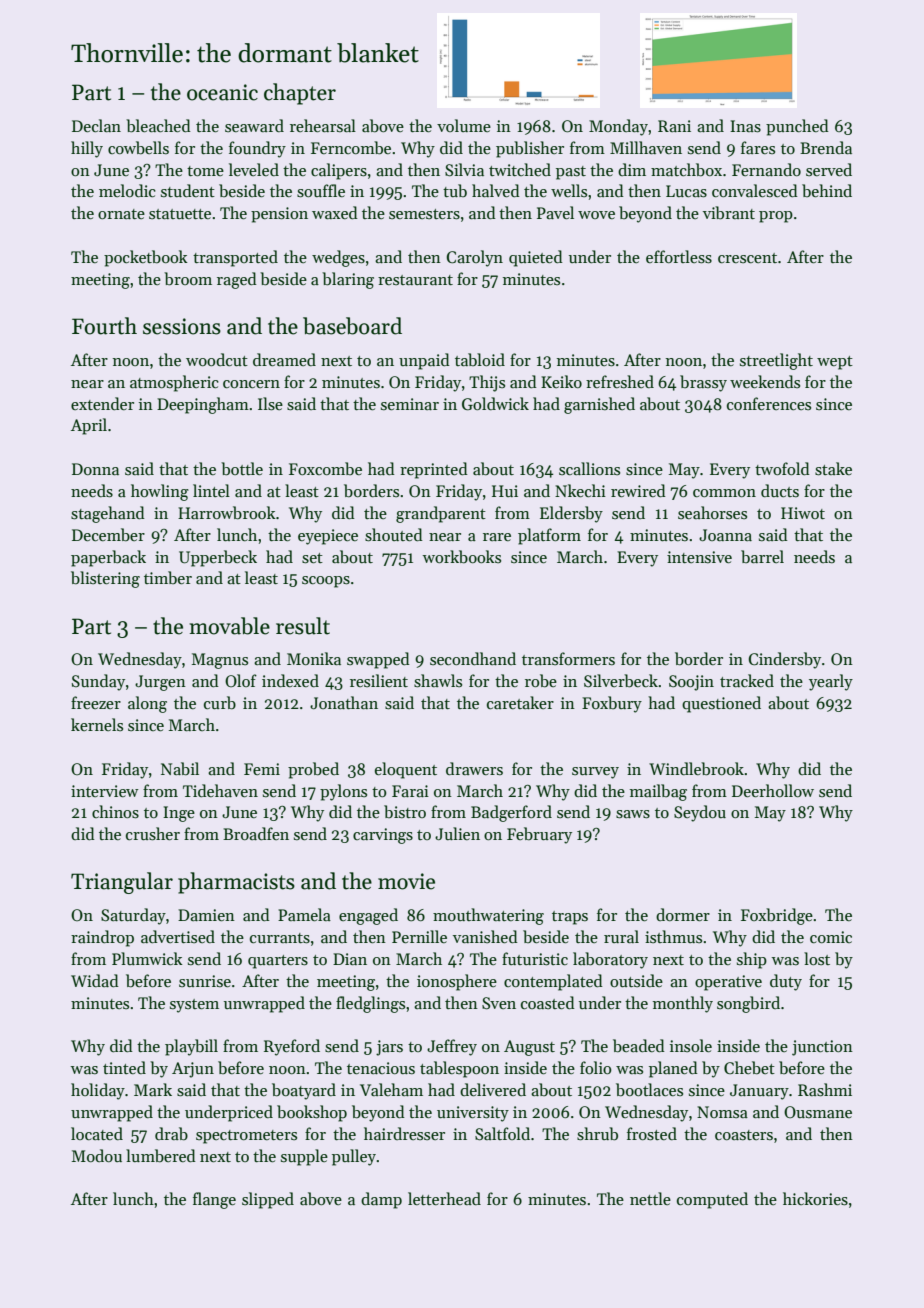 Image resolution: width=924 pixels, height=1308 pixels. I want to click on Foxbury, so click(612, 704).
